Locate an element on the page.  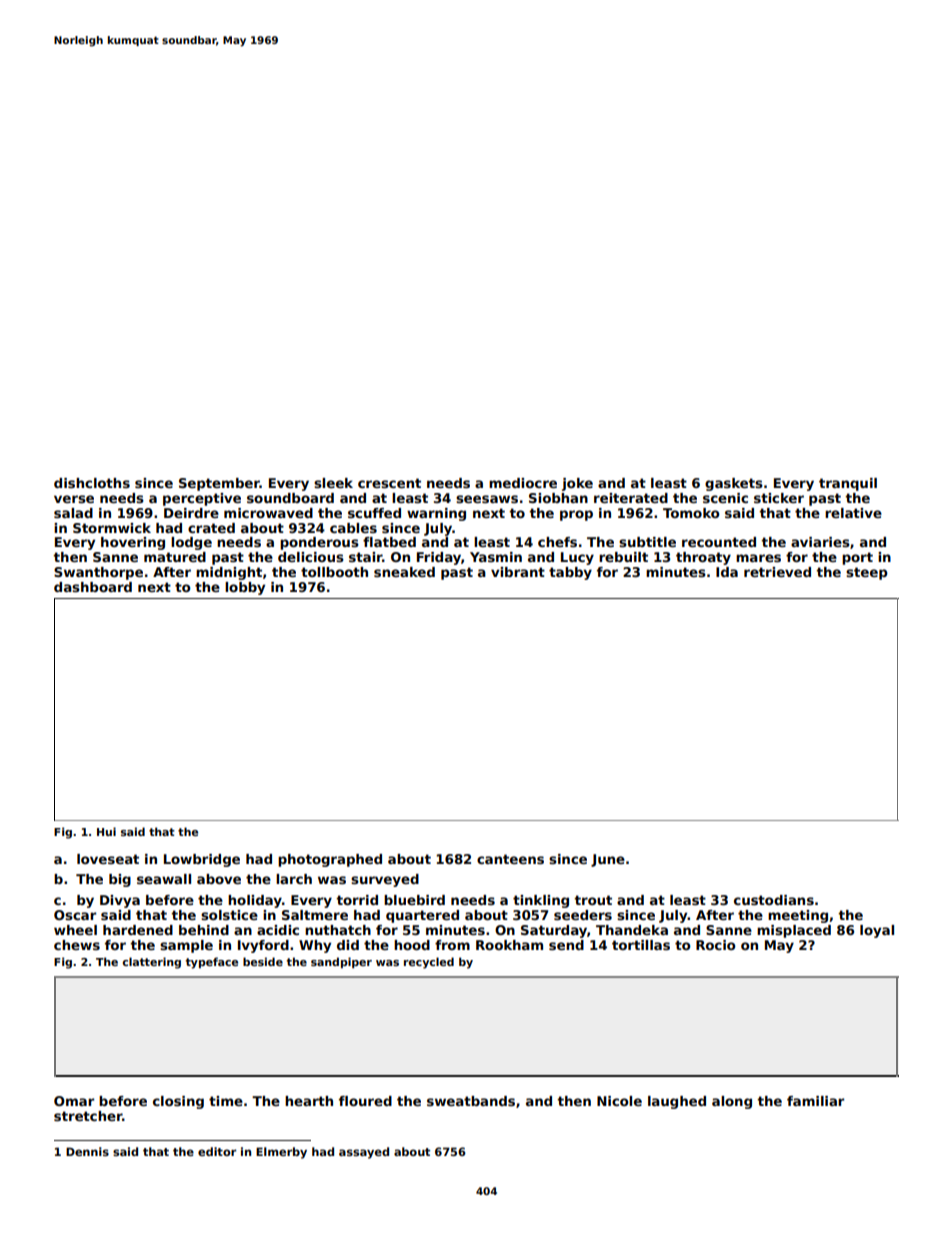
retrieved is located at coordinates (777, 572).
